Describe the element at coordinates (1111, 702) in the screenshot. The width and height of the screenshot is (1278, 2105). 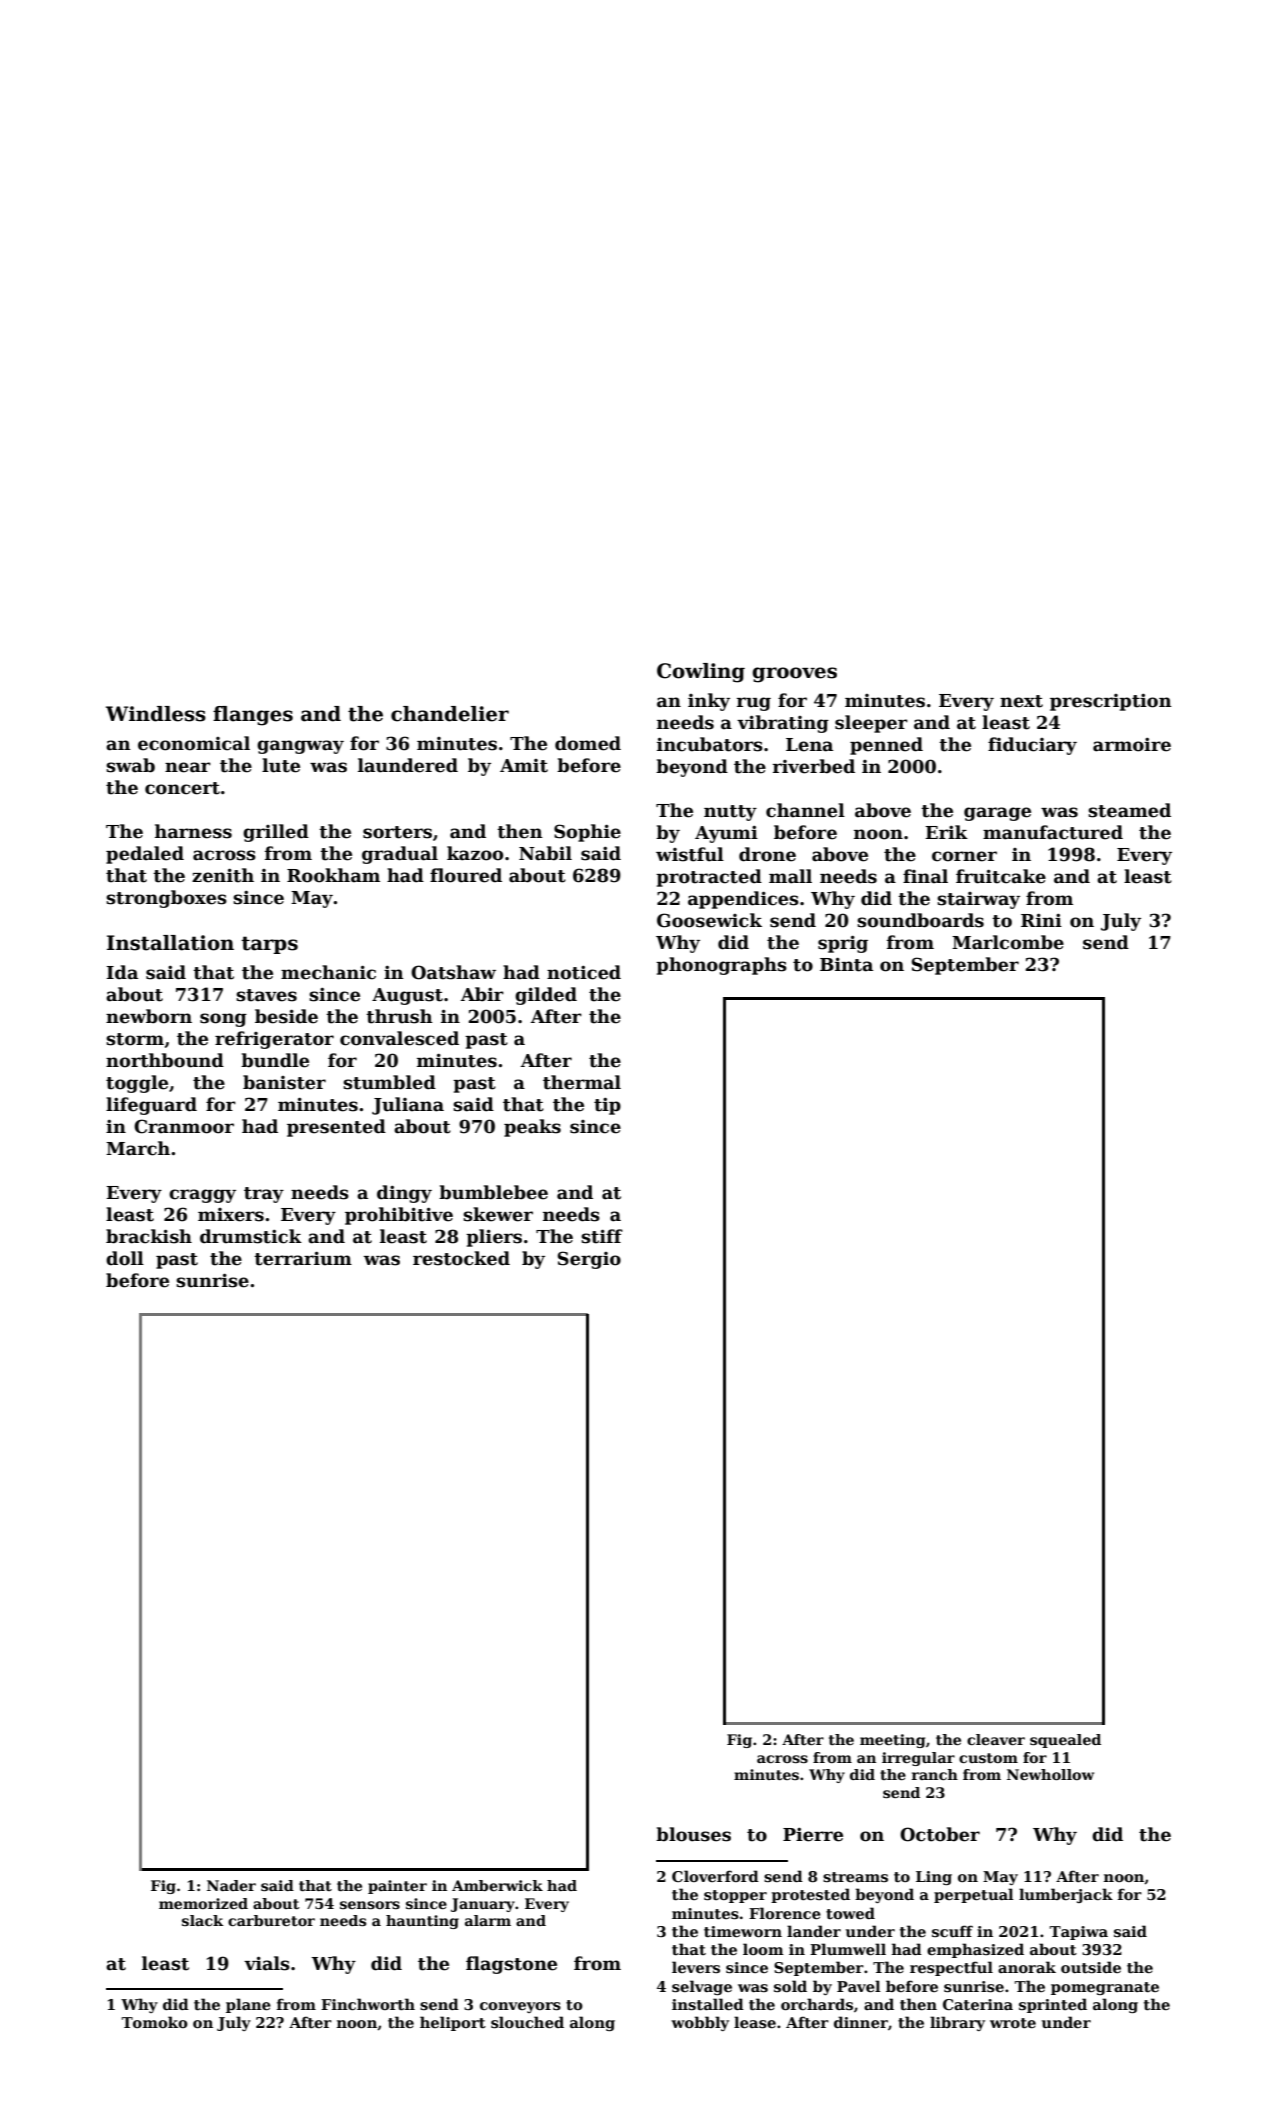
I see `prescription` at that location.
